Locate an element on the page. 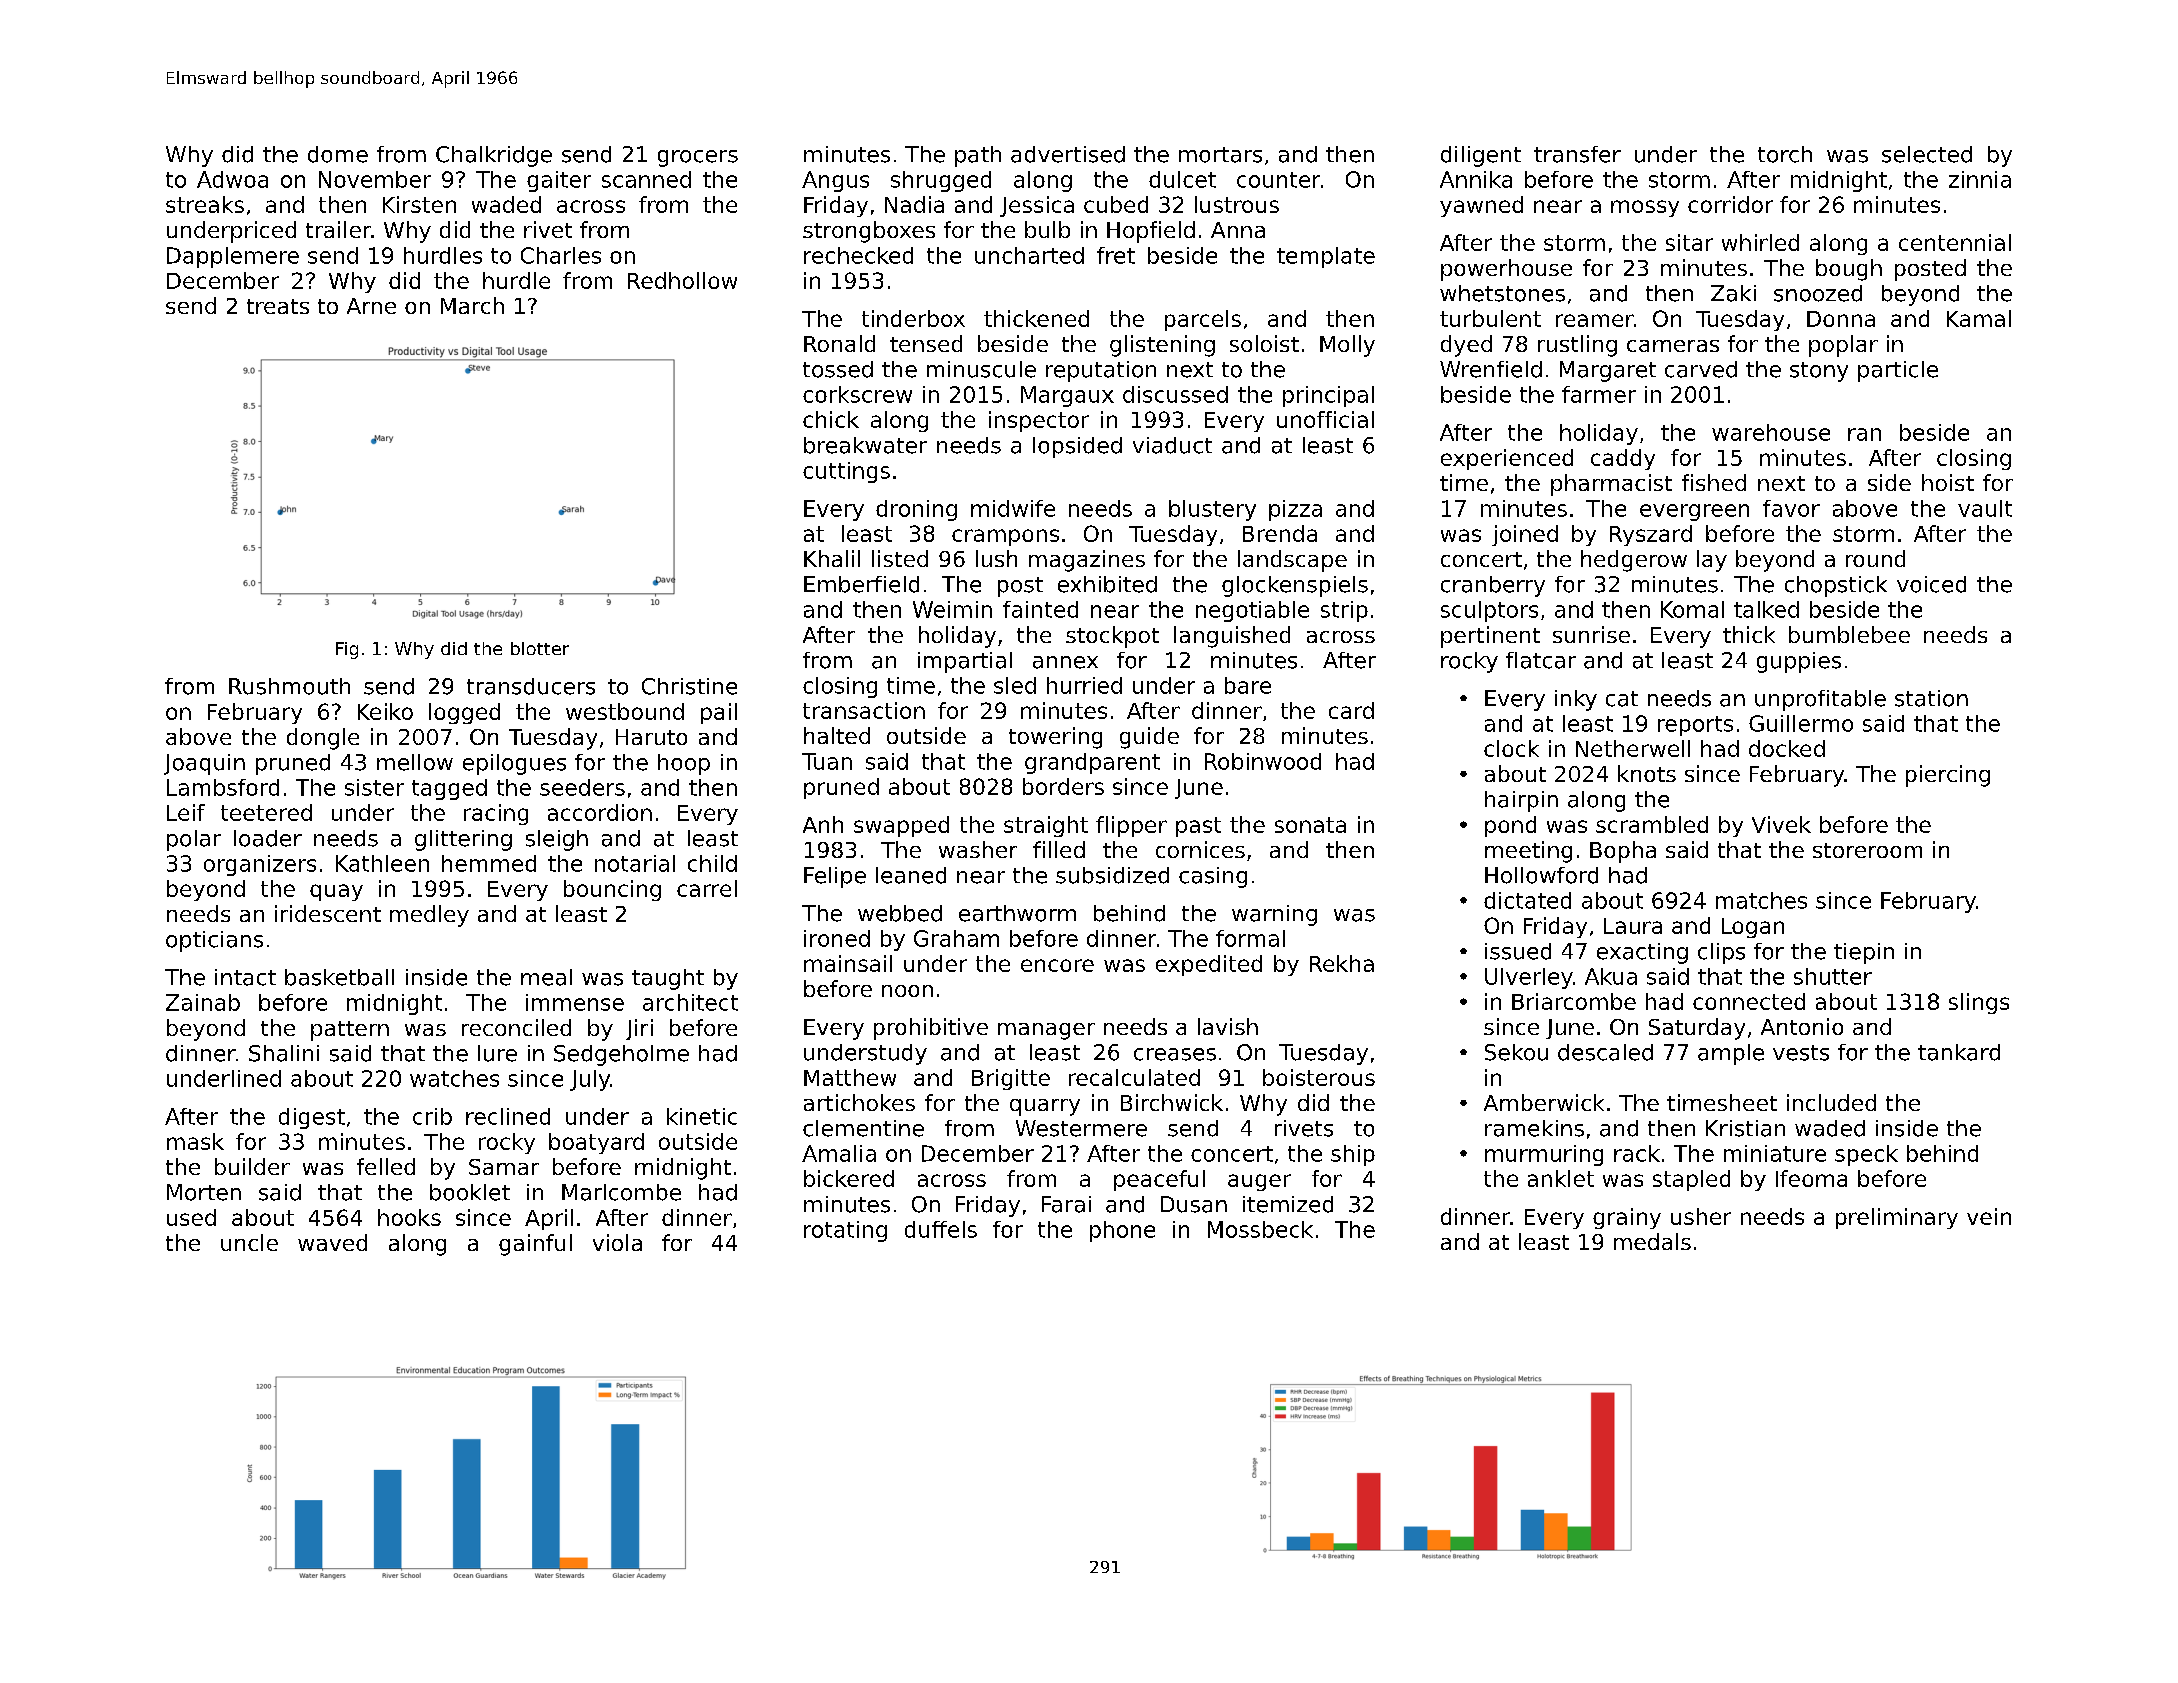 This document has width=2178, height=1683. inspector is located at coordinates (1039, 421).
